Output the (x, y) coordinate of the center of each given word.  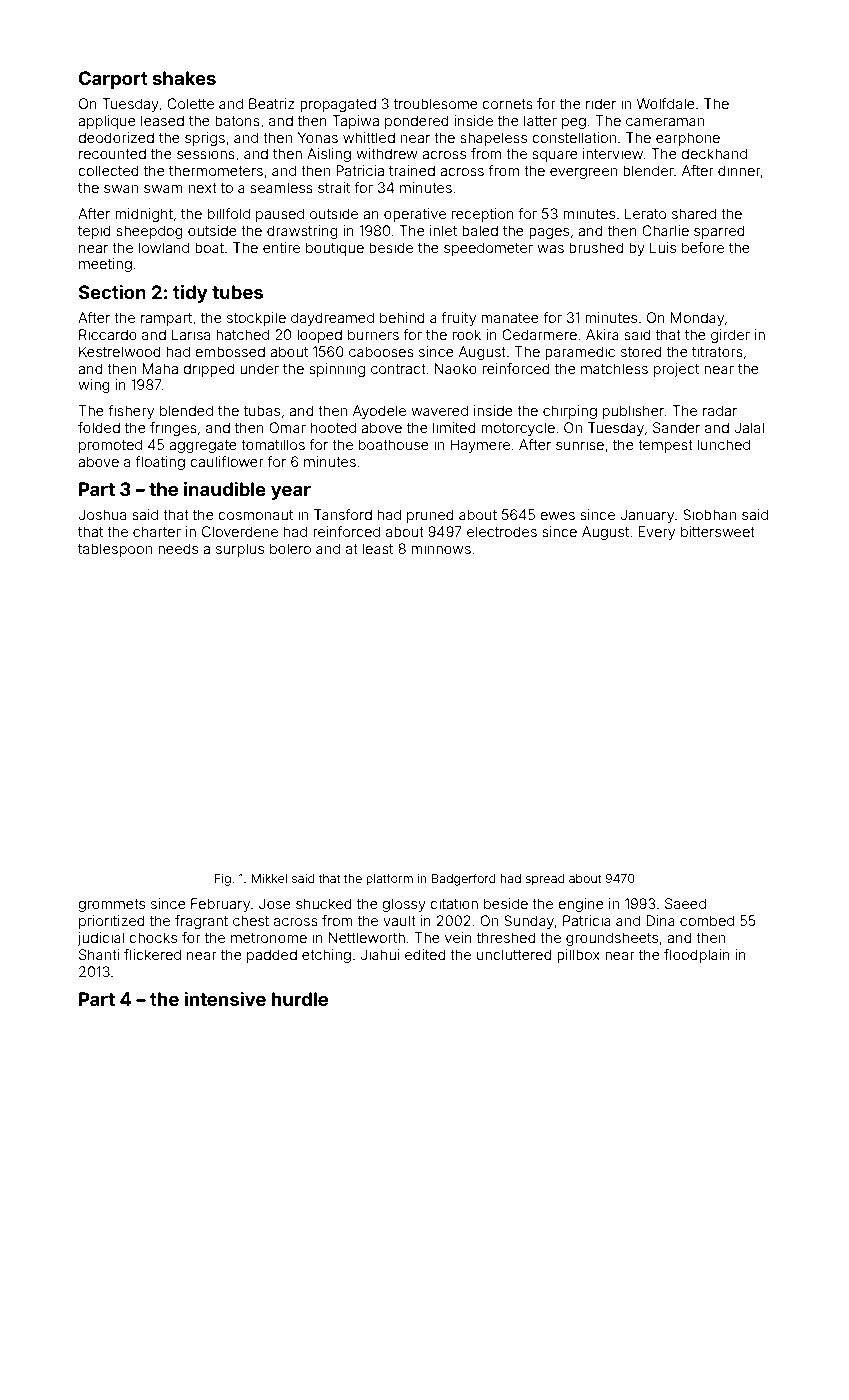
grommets (111, 905)
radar (720, 410)
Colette (190, 103)
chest (251, 920)
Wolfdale (666, 103)
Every (656, 533)
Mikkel (269, 878)
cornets (507, 104)
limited (454, 427)
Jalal (749, 427)
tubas (262, 410)
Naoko (456, 368)
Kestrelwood (120, 351)
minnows (441, 548)
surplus (240, 550)
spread (545, 880)
